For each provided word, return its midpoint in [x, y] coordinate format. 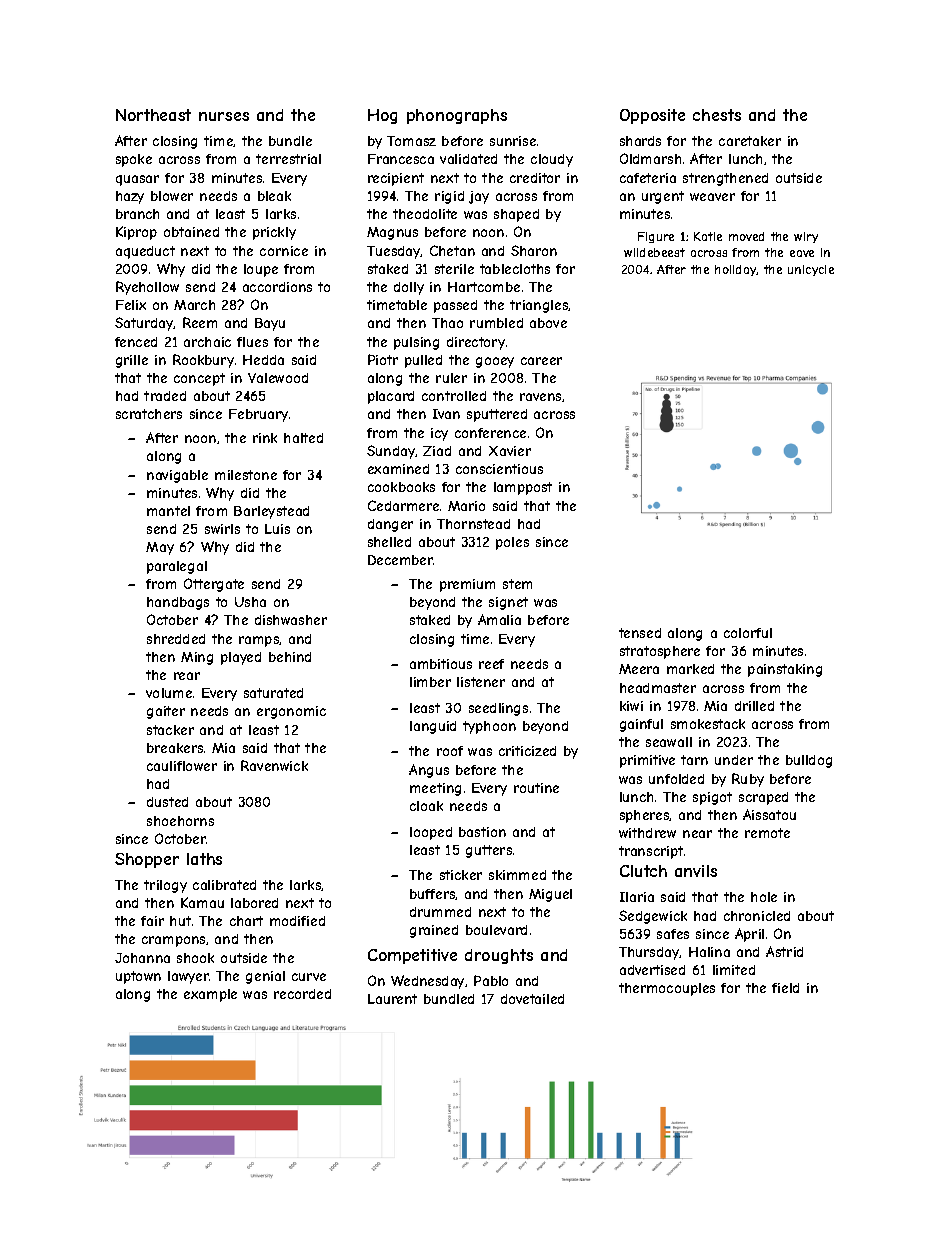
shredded [176, 639]
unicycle [811, 270]
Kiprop [136, 233]
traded [165, 396]
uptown [138, 977]
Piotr [383, 359]
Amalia [499, 619]
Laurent [392, 999]
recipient [396, 179]
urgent [663, 197]
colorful [748, 633]
